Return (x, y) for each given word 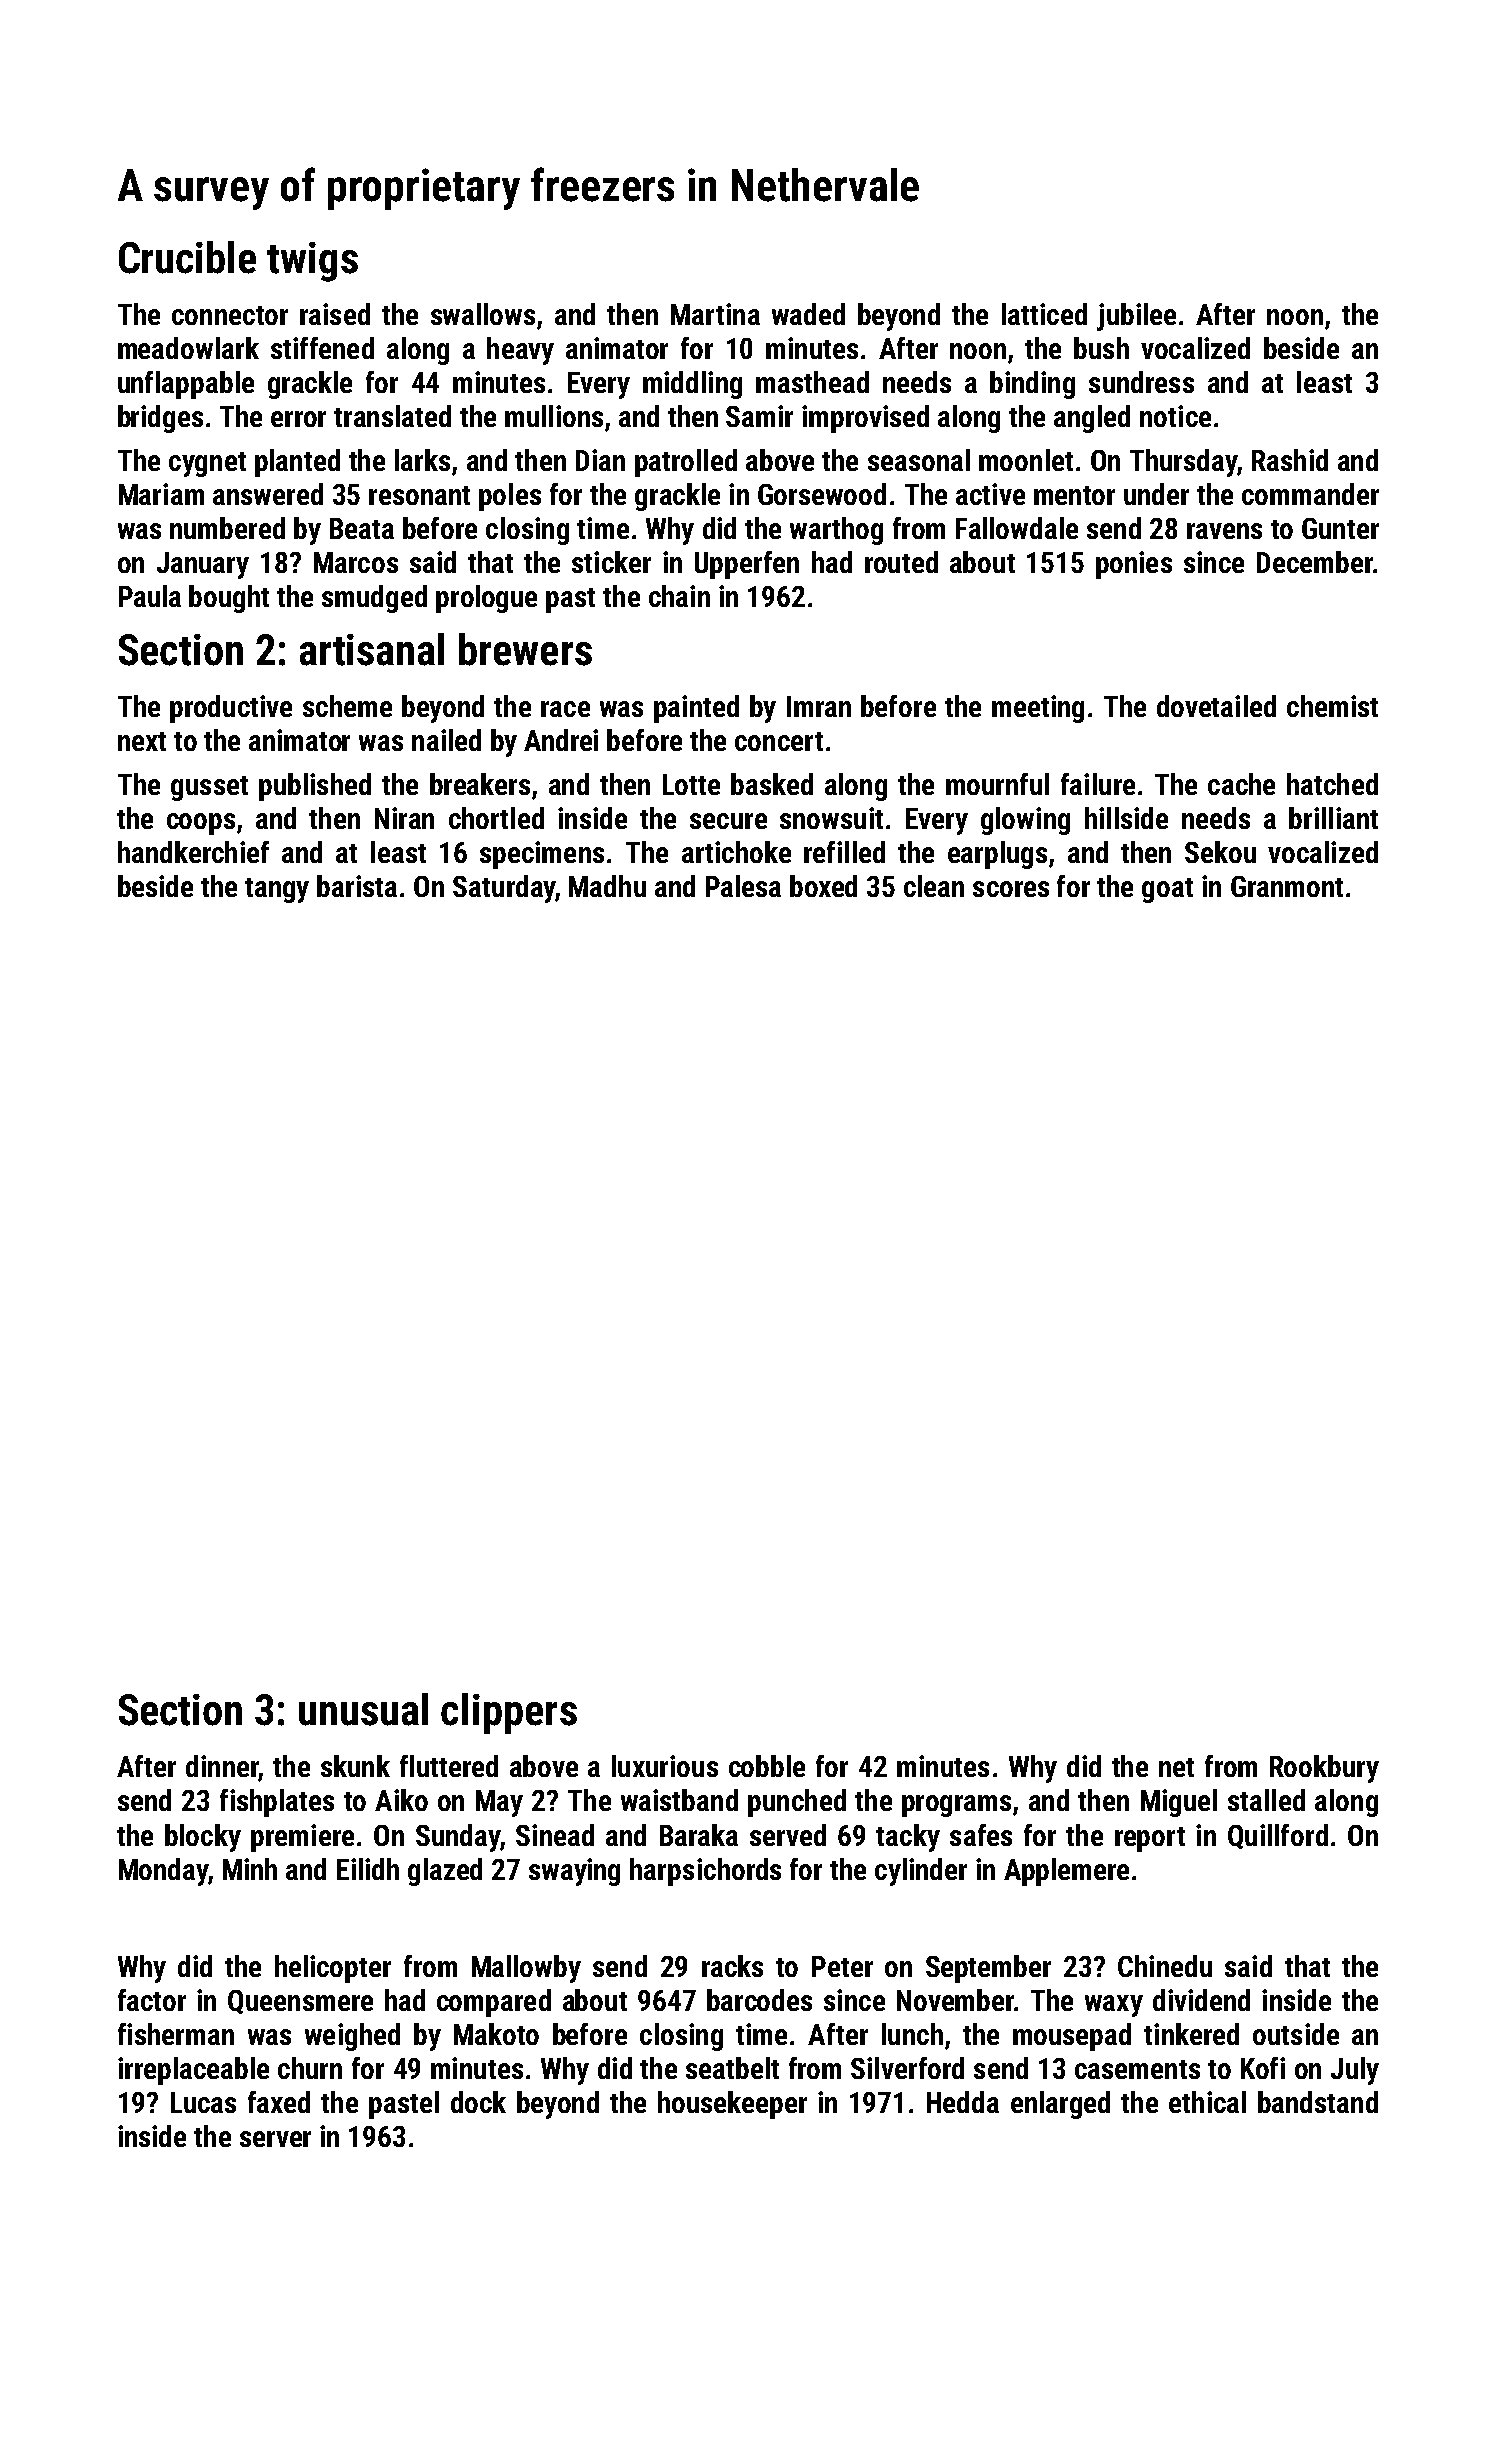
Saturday (504, 889)
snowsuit (831, 818)
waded (808, 314)
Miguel (1179, 1803)
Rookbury (1324, 1769)
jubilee (1136, 317)
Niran (404, 818)
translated (392, 416)
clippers (509, 1713)
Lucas (203, 2102)
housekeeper (732, 2105)
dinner (222, 1767)
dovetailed (1216, 706)
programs (956, 1806)
